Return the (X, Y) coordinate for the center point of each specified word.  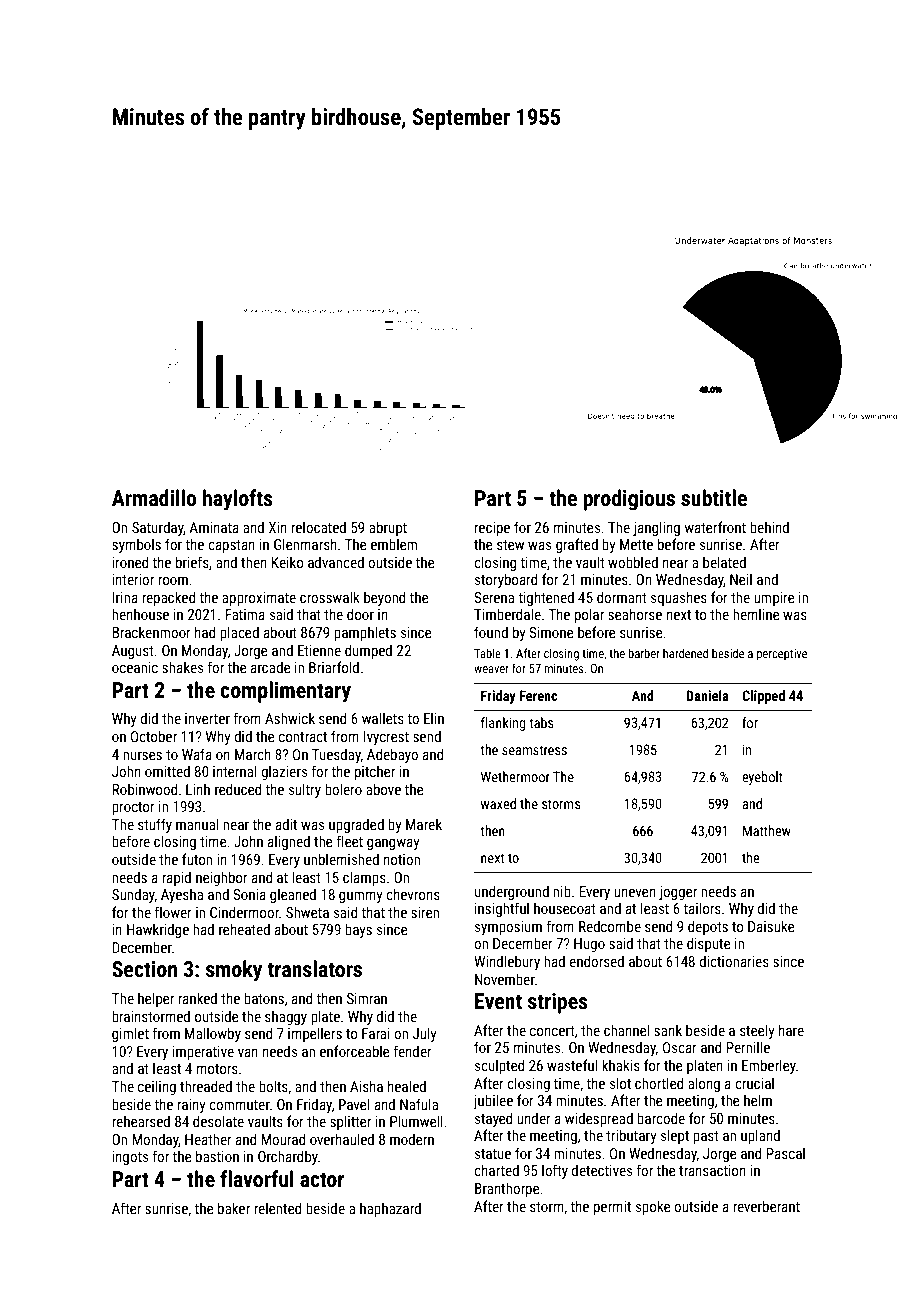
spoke (653, 1207)
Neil (741, 579)
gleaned (293, 895)
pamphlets (365, 633)
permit (612, 1208)
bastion (217, 1156)
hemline (756, 614)
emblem (394, 544)
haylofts (237, 500)
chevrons (413, 894)
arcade (271, 667)
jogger (678, 893)
